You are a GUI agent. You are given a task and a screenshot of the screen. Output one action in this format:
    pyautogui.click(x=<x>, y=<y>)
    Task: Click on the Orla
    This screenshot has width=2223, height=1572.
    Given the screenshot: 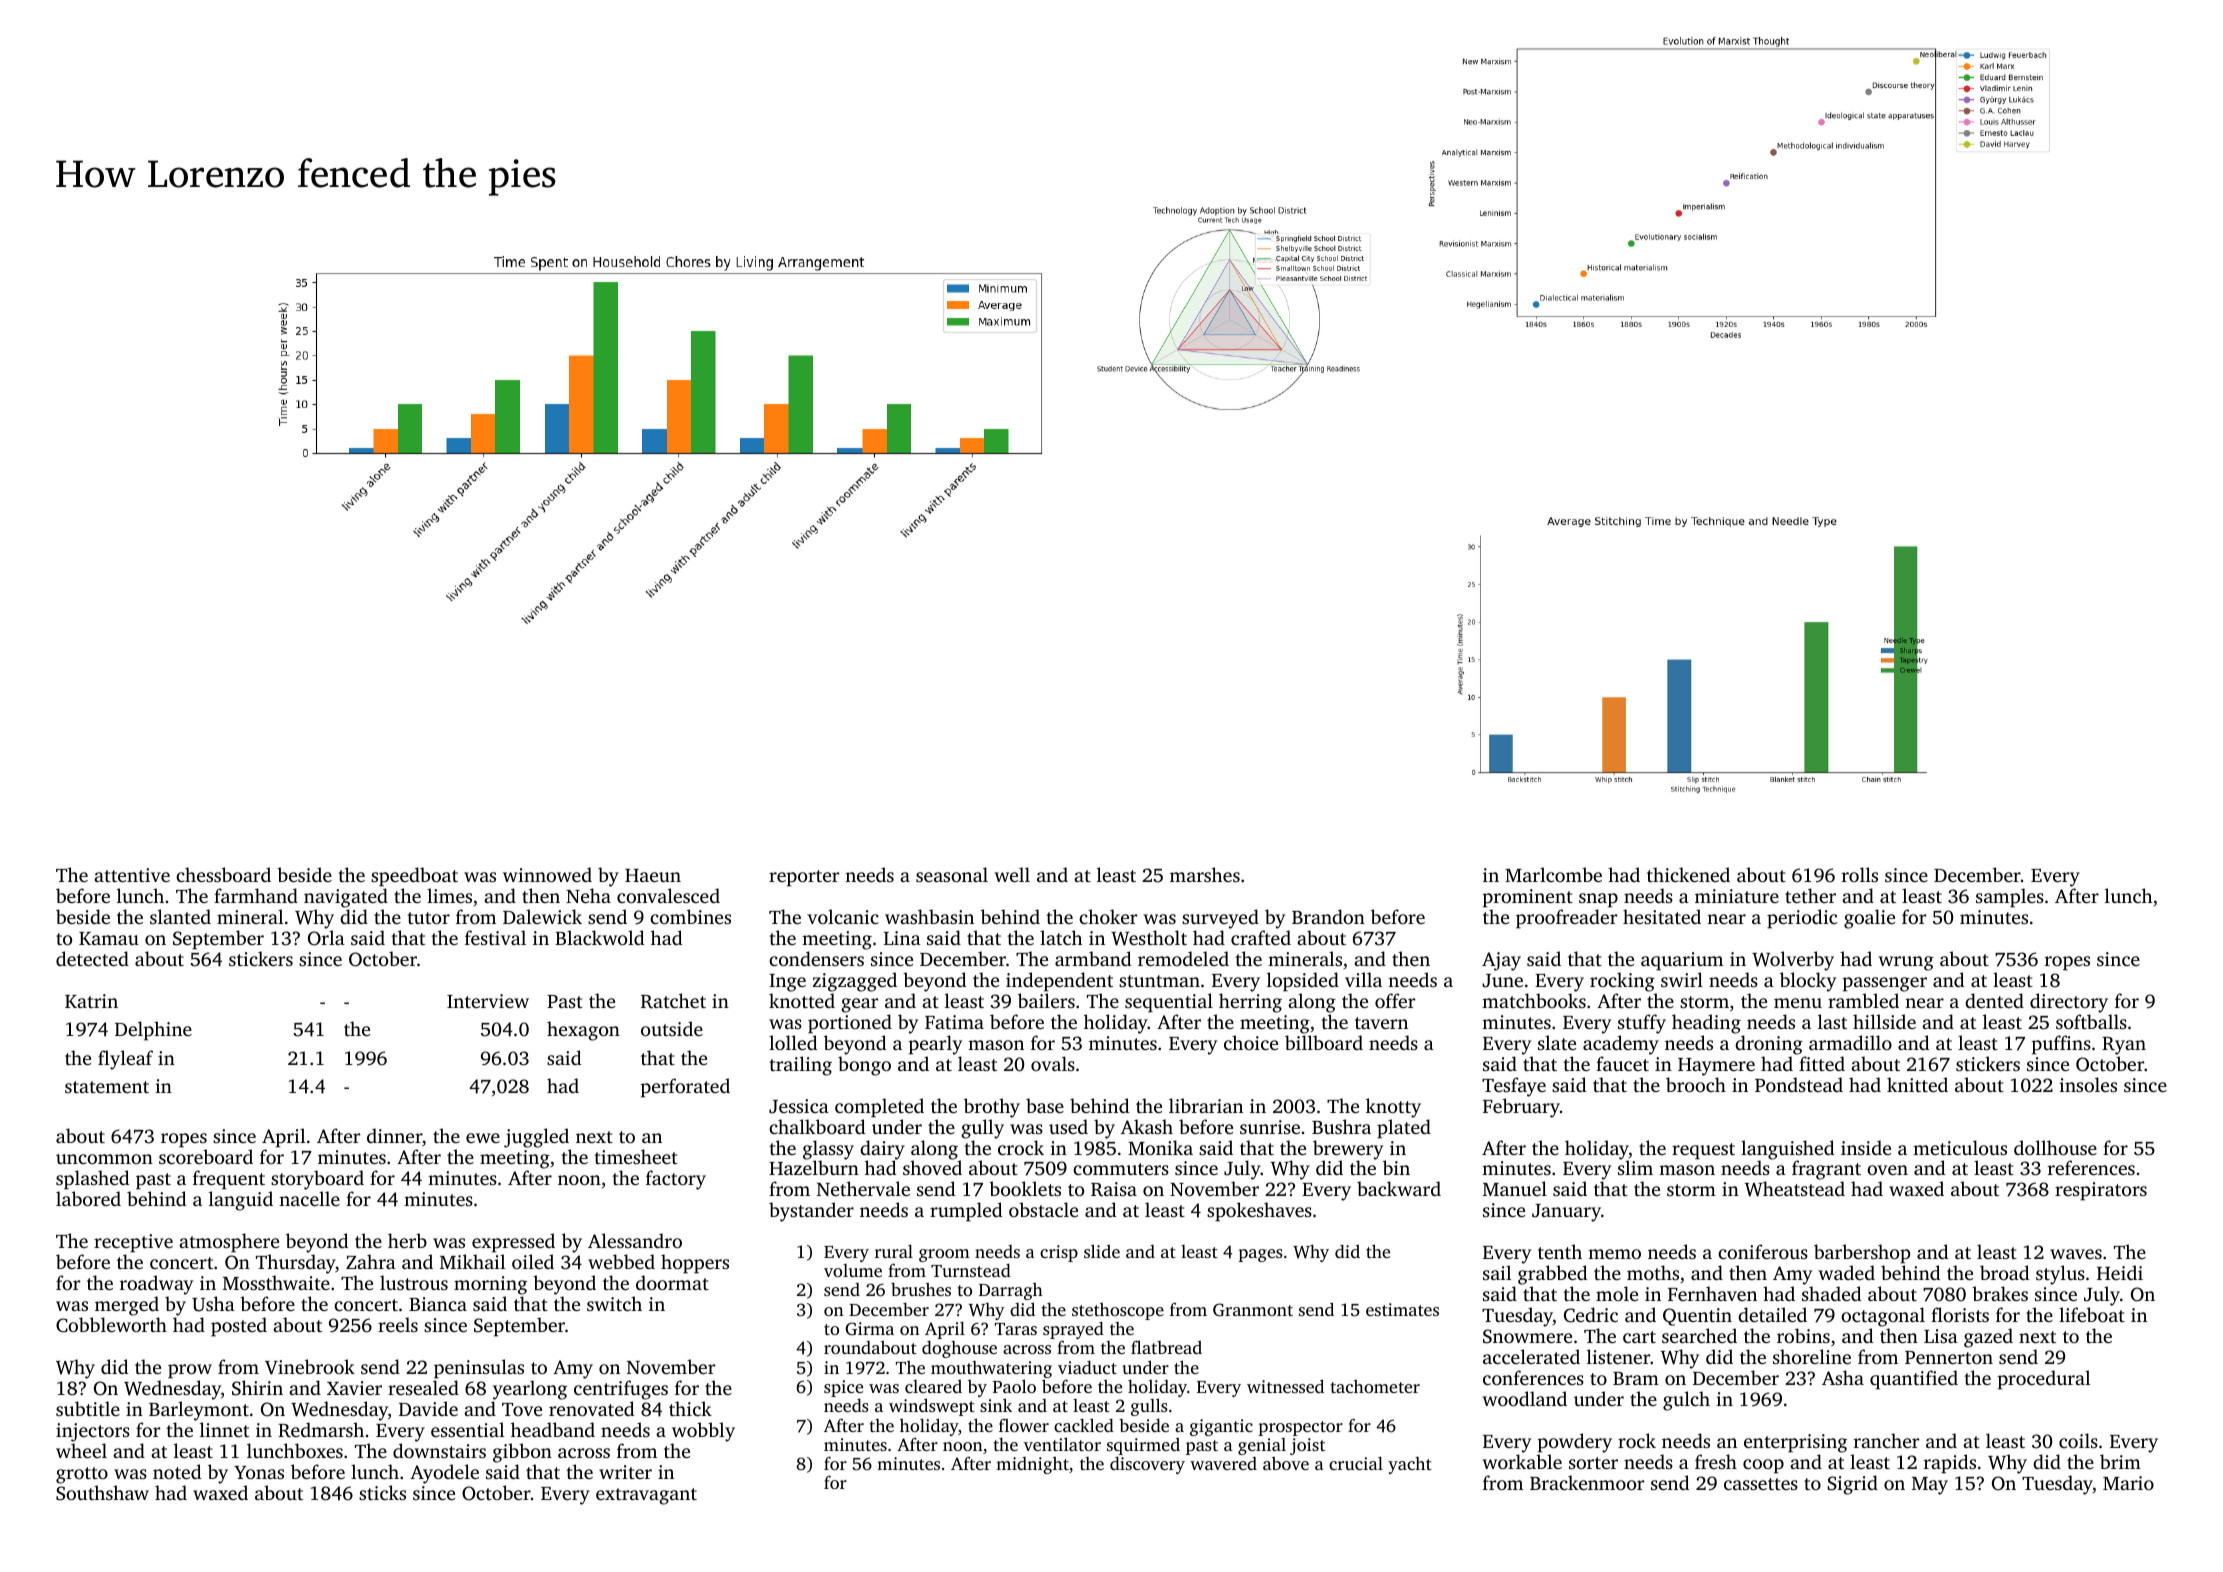 What is the action you would take?
    pyautogui.click(x=326, y=938)
